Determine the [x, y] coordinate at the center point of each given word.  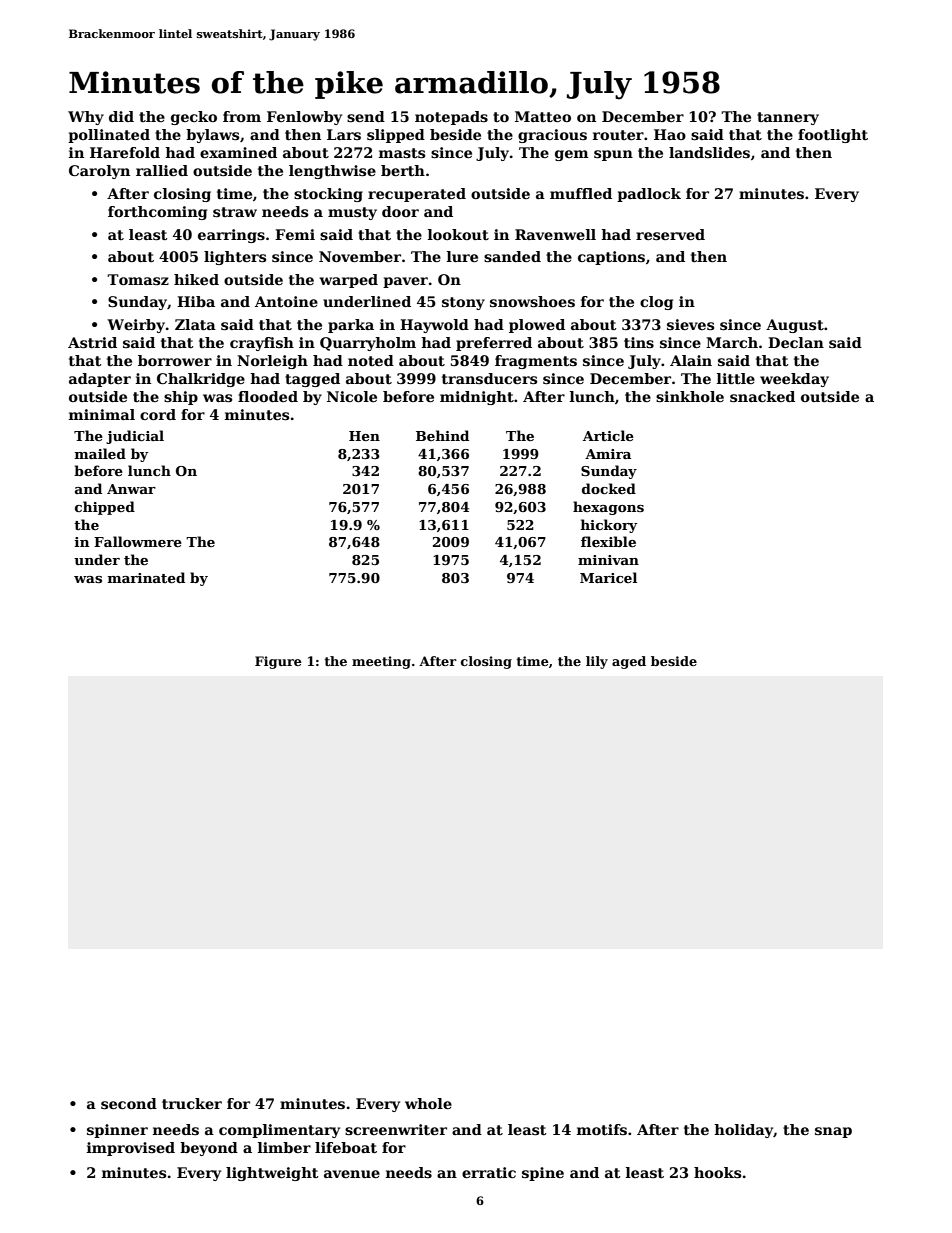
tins [639, 342]
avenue [352, 1174]
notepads [451, 118]
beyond [209, 1149]
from [242, 116]
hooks [717, 1172]
